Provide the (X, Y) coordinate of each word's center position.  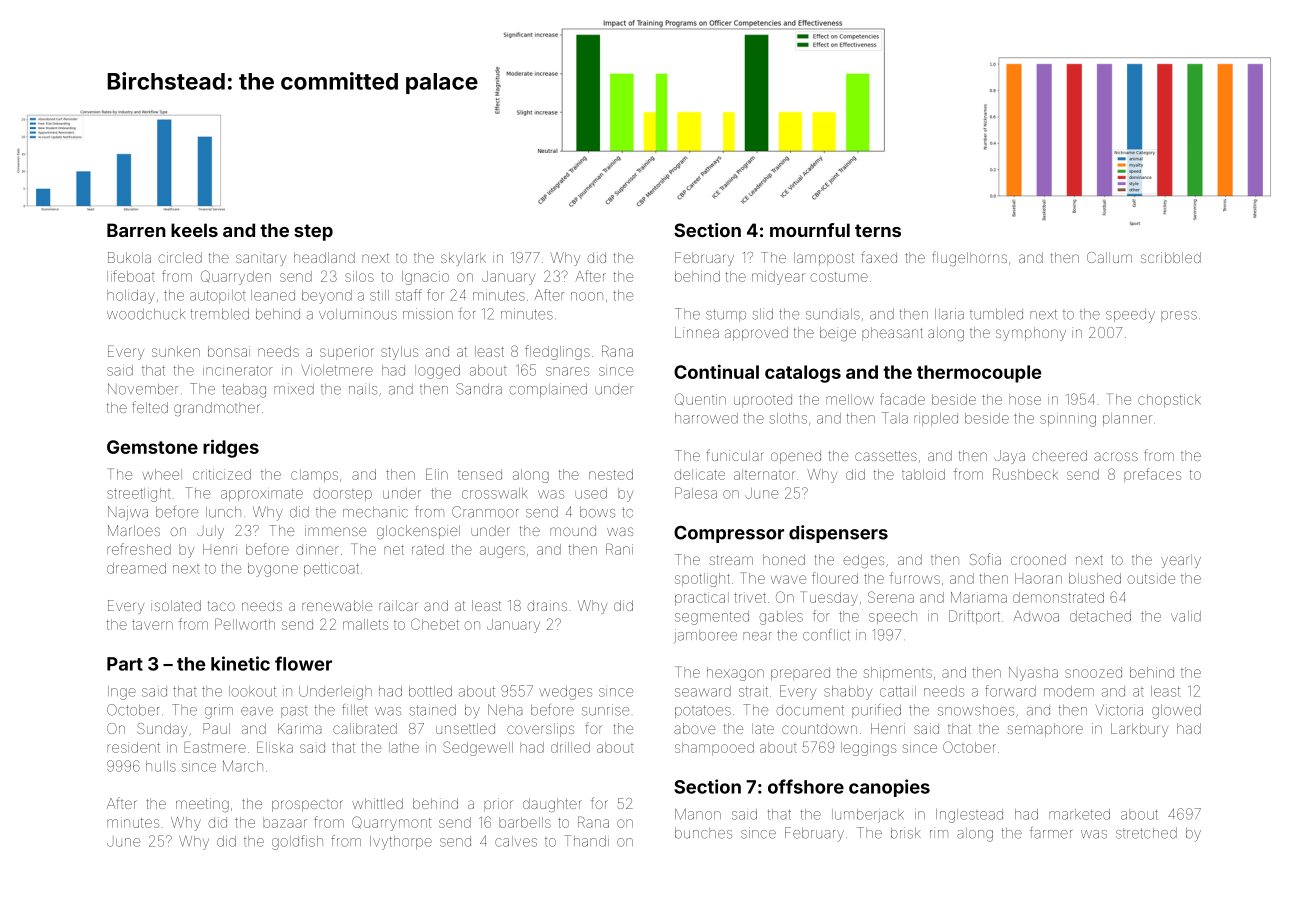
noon (587, 296)
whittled (377, 803)
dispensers (838, 534)
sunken (176, 351)
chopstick (1169, 401)
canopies (889, 788)
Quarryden (236, 277)
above (694, 728)
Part (125, 664)
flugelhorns (970, 258)
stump (726, 315)
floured (835, 578)
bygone (273, 570)
